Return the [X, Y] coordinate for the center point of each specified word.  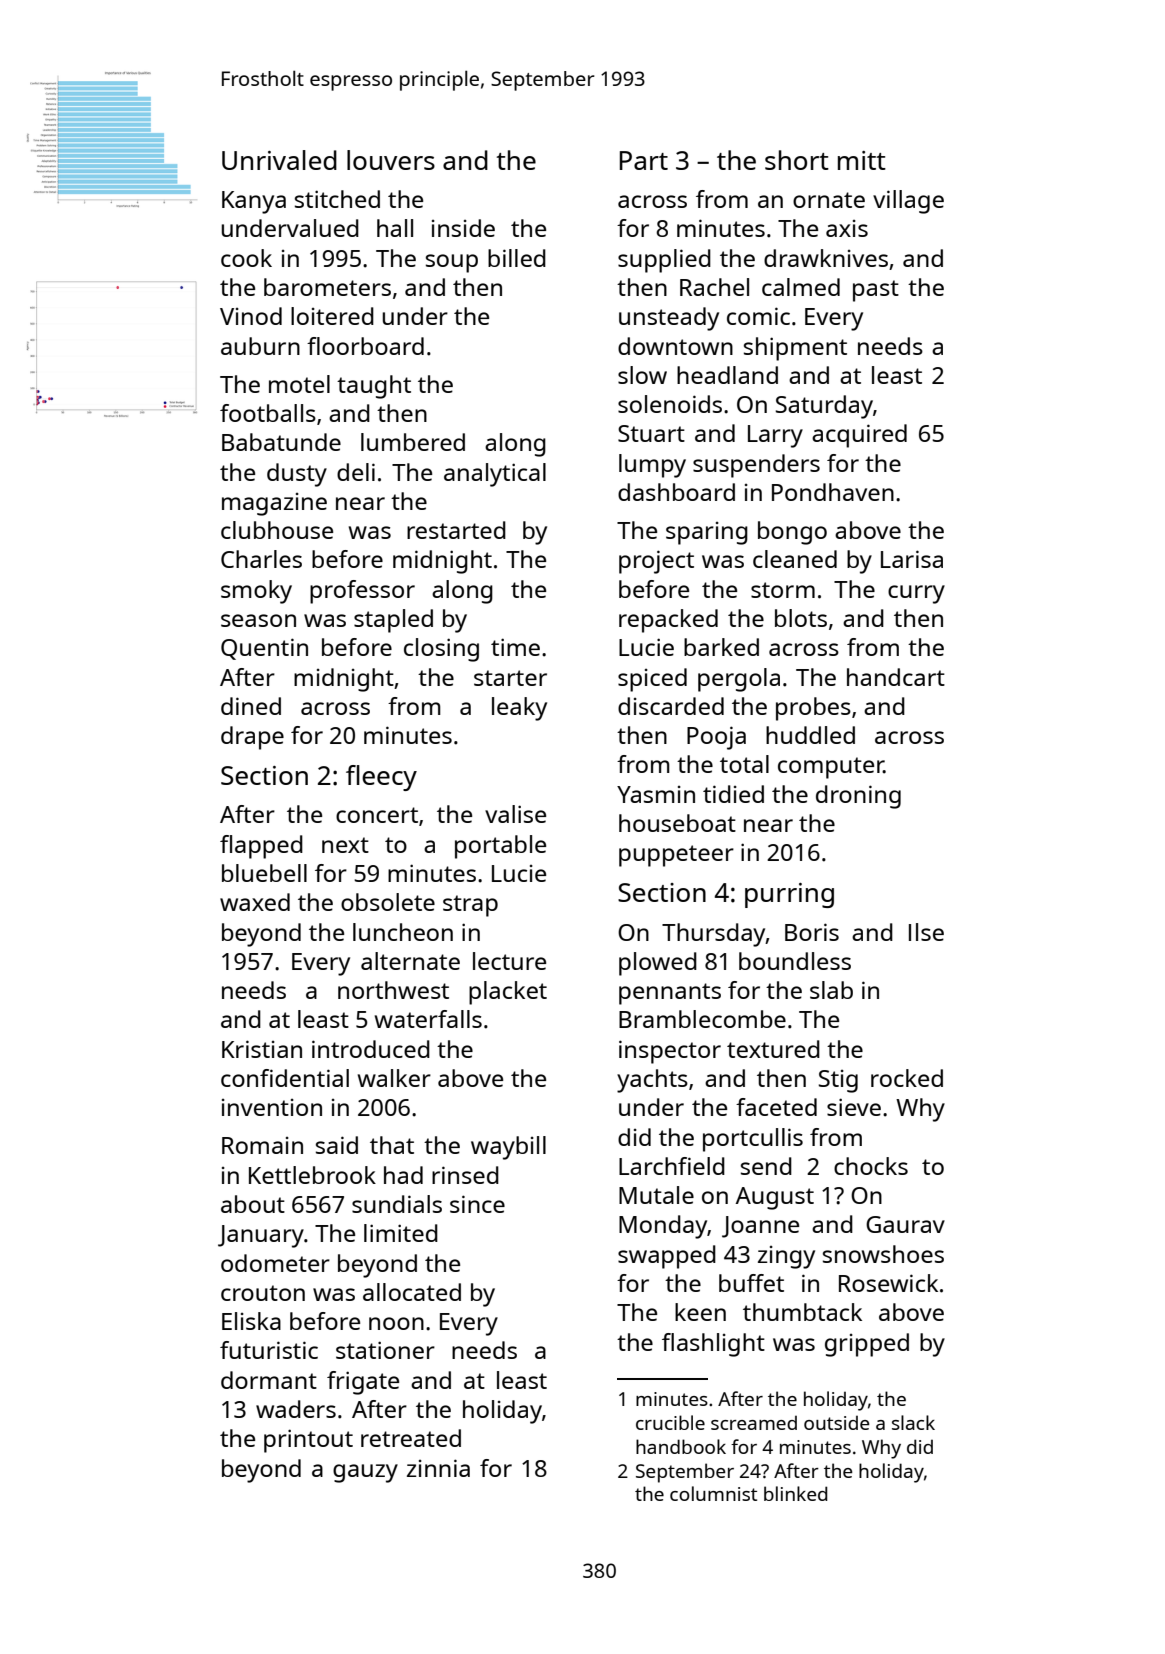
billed [517, 258]
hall [395, 228]
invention [272, 1107]
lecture [509, 961]
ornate [829, 200]
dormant [269, 1380]
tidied [733, 794]
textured [773, 1049]
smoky [256, 592]
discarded [671, 706]
